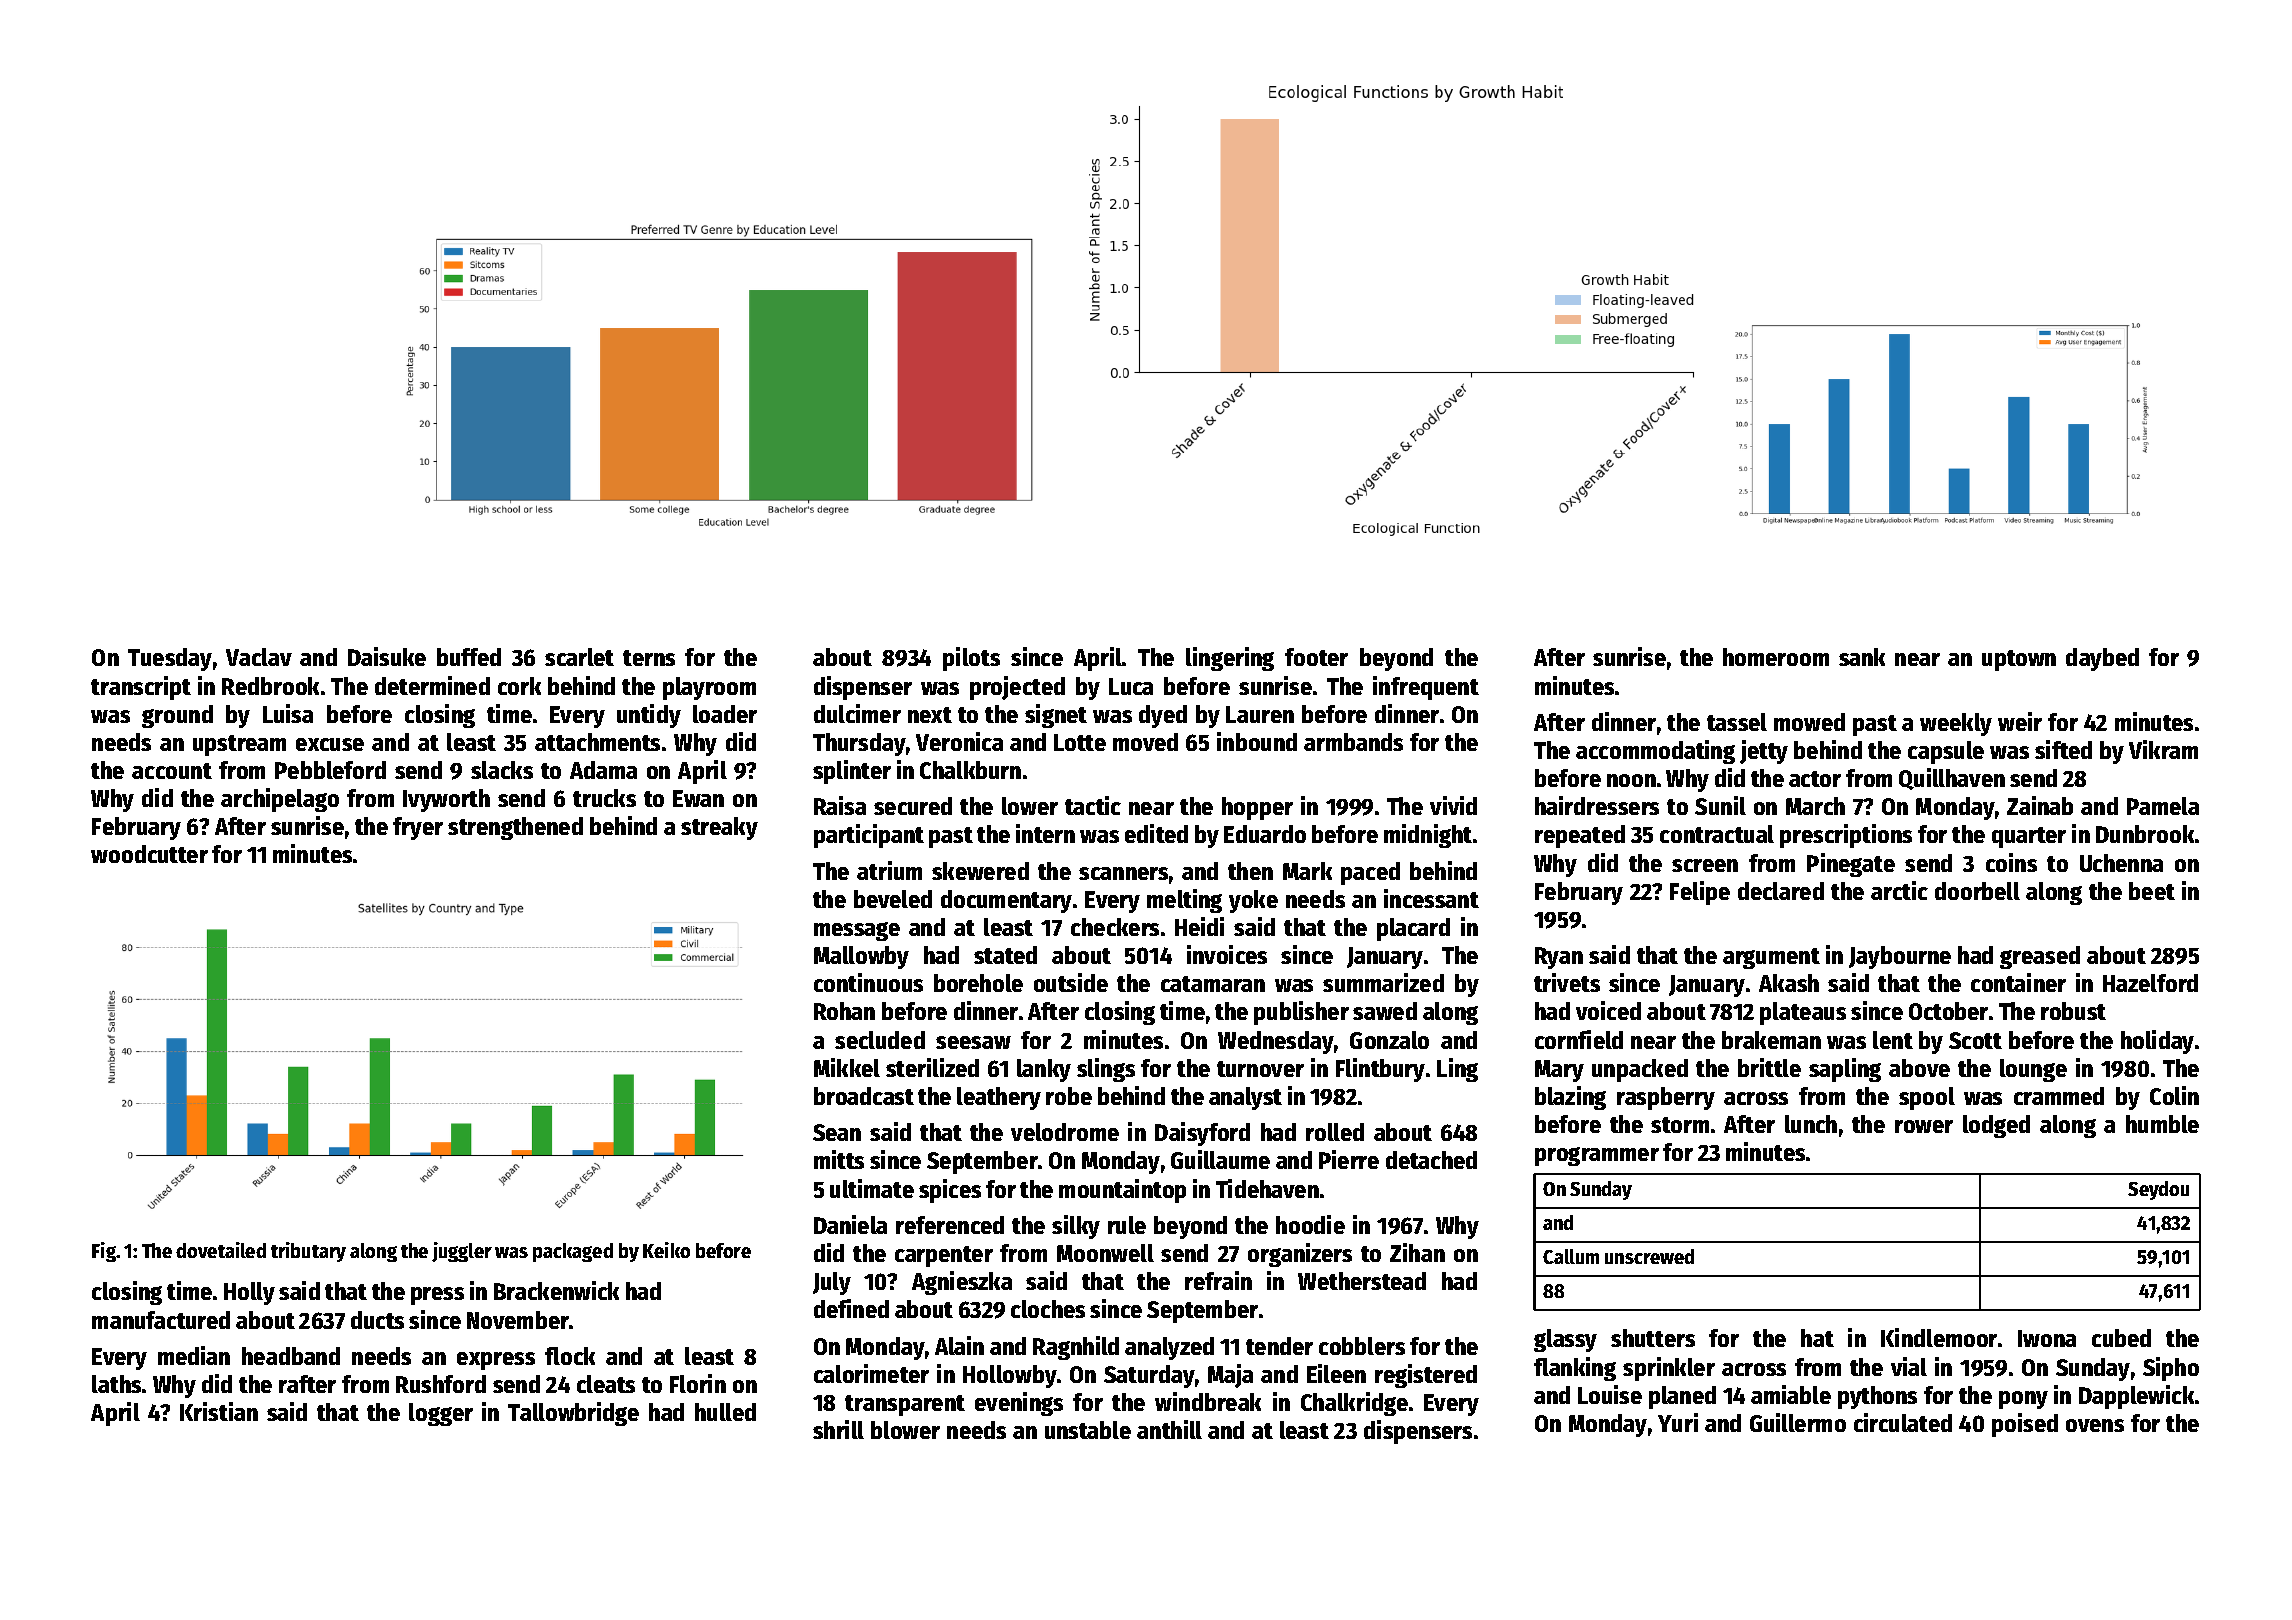 Image resolution: width=2292 pixels, height=1620 pixels. I want to click on broadcast, so click(864, 1096).
